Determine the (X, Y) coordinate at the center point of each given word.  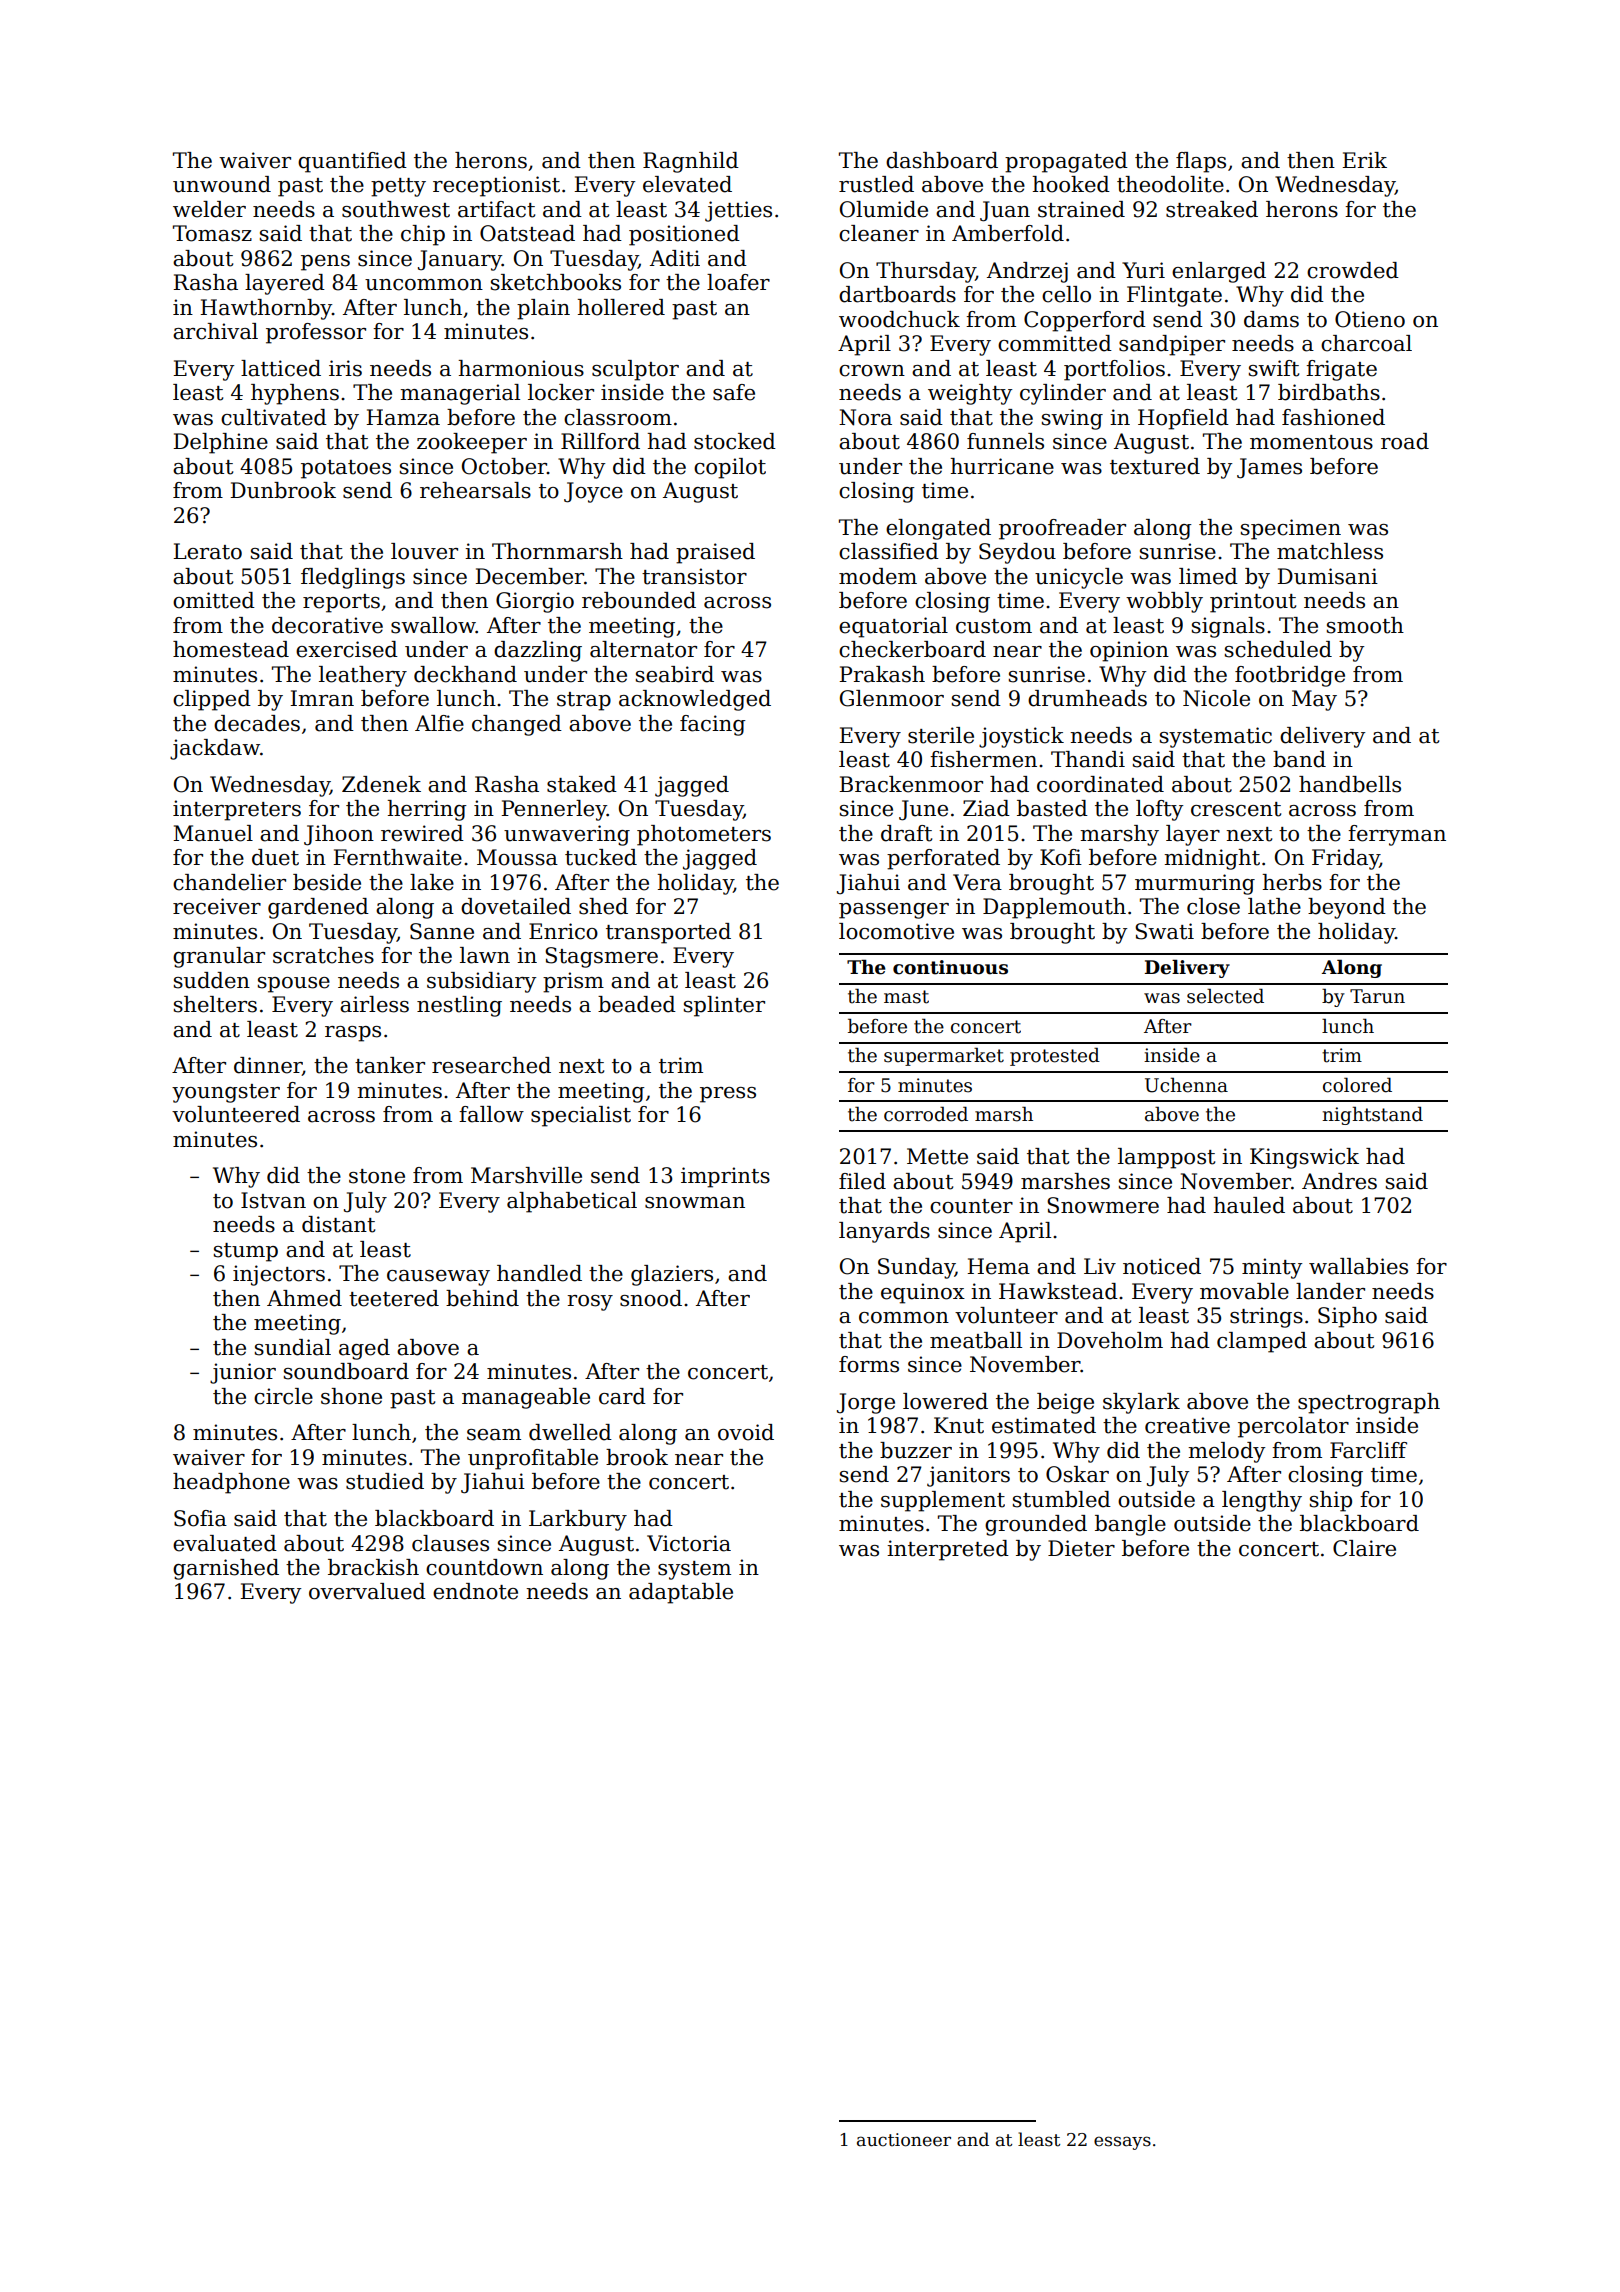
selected (1225, 996)
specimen (1291, 529)
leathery (363, 676)
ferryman (1397, 835)
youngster (226, 1093)
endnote (475, 1591)
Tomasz (212, 233)
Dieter (1081, 1548)
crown (872, 371)
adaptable (681, 1593)
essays (1122, 2143)
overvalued (367, 1591)
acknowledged (695, 700)
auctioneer (904, 2140)
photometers (704, 835)
